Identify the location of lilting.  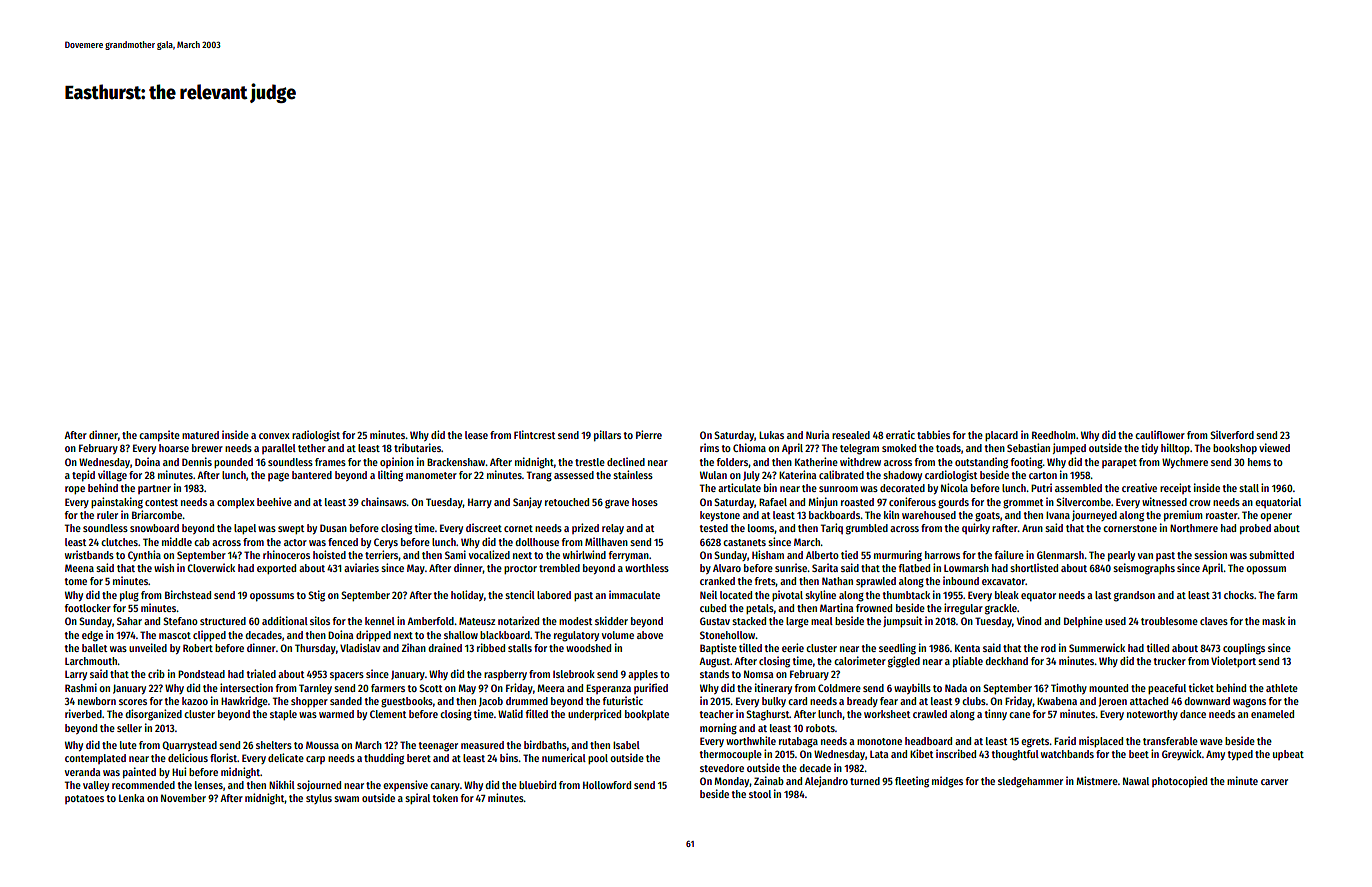
(390, 476).
